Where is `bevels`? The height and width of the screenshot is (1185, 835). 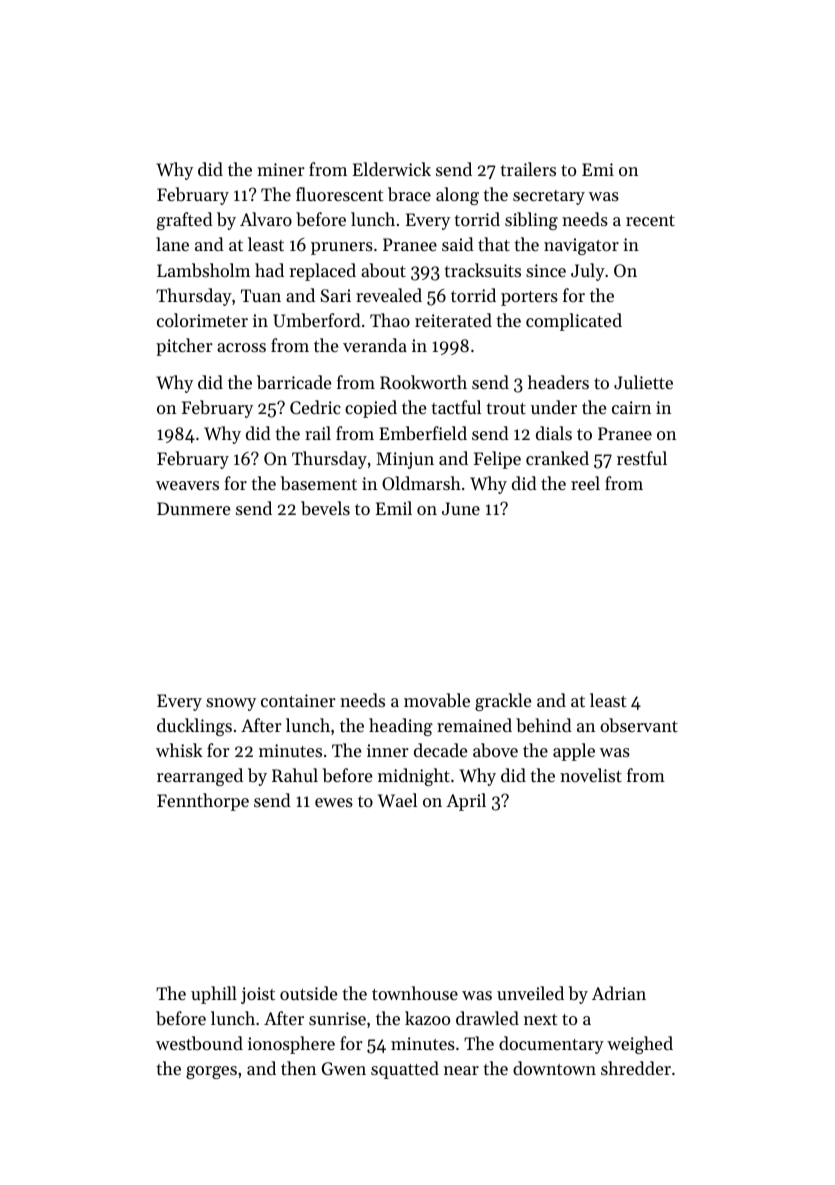 bevels is located at coordinates (325, 508).
